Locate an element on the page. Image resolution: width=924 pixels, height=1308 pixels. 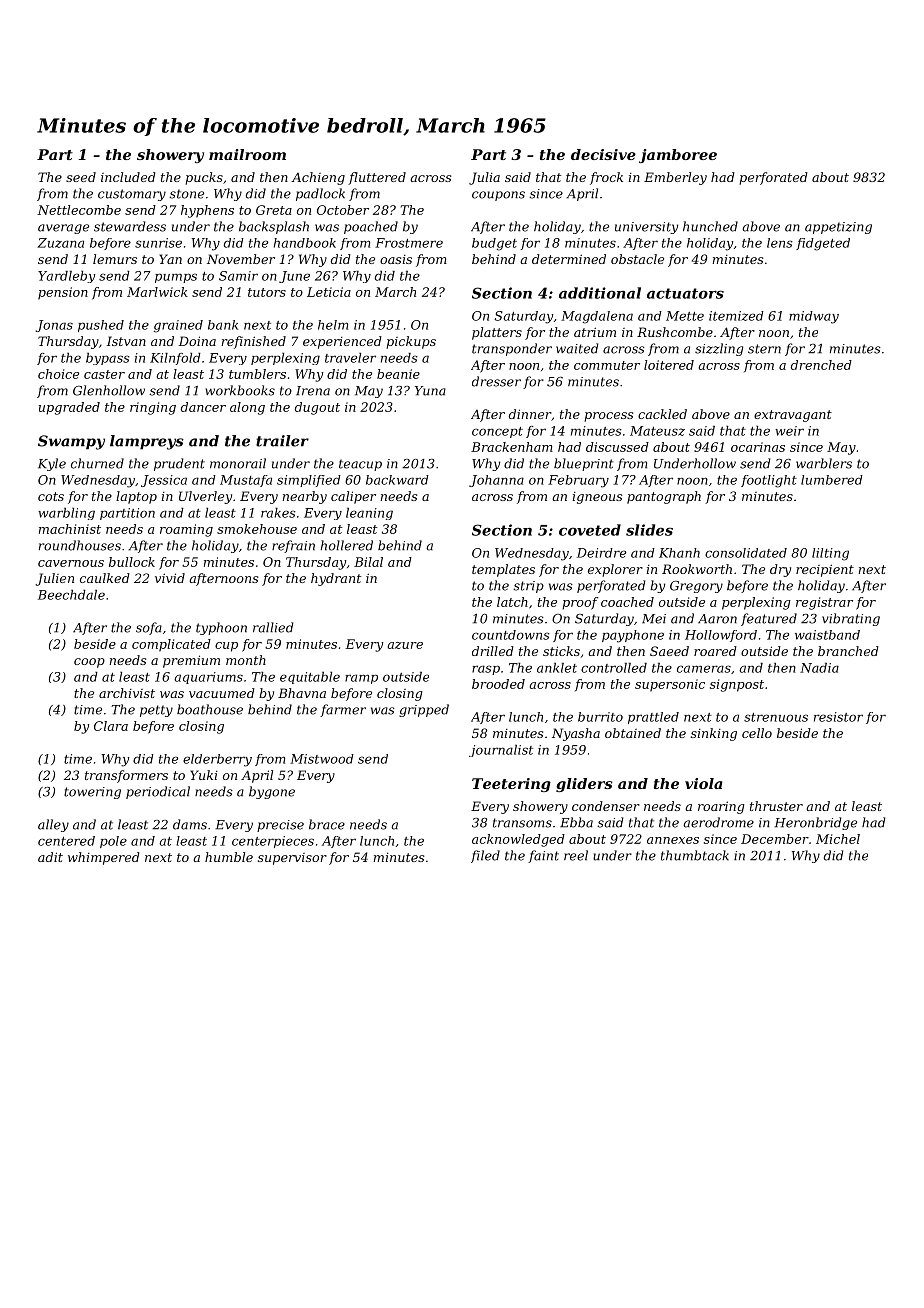
jamboree is located at coordinates (678, 156).
